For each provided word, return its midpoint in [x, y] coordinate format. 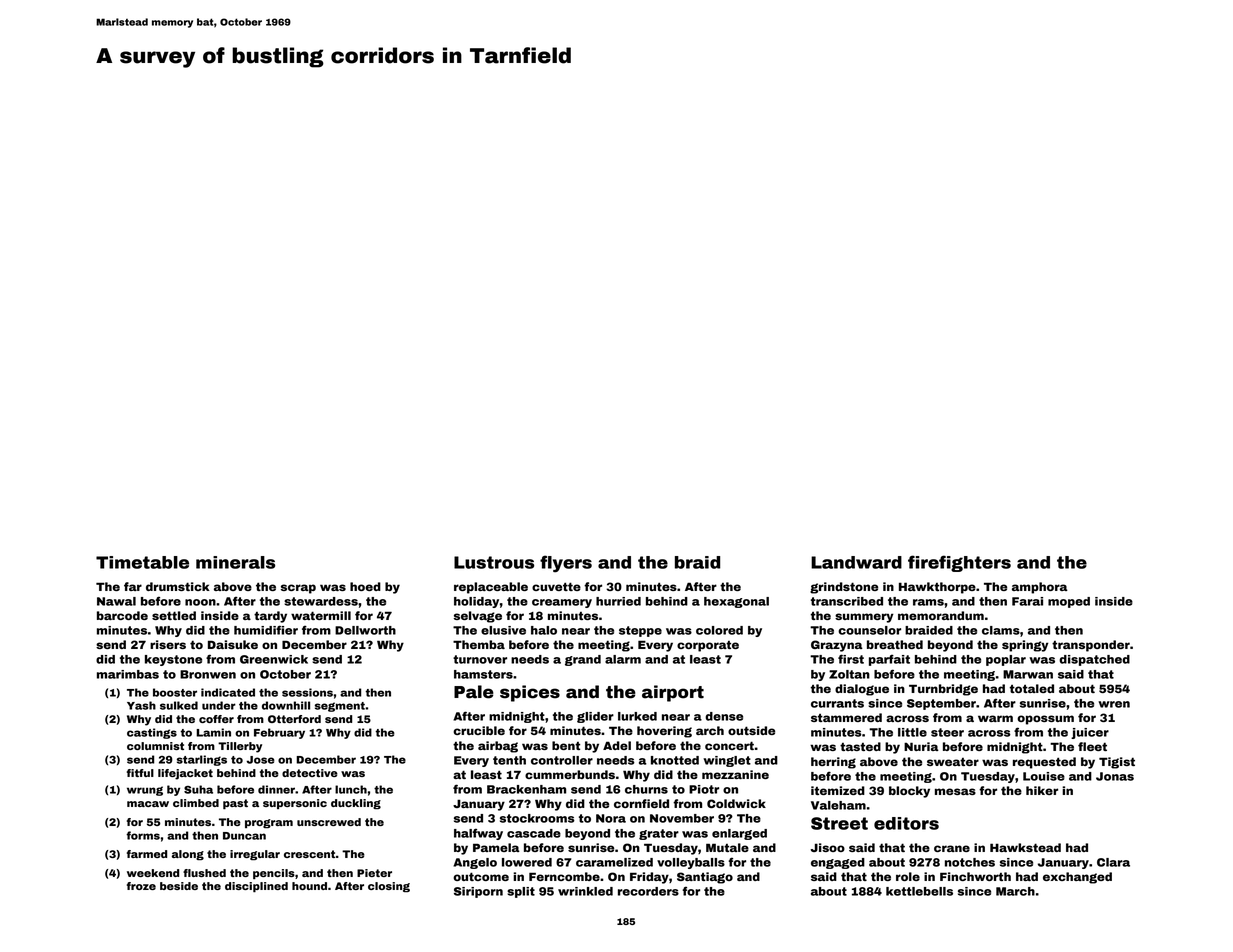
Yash [141, 705]
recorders [648, 891]
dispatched [1094, 660]
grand [583, 660]
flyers [566, 564]
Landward [856, 562]
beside [179, 886]
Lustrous [494, 562]
